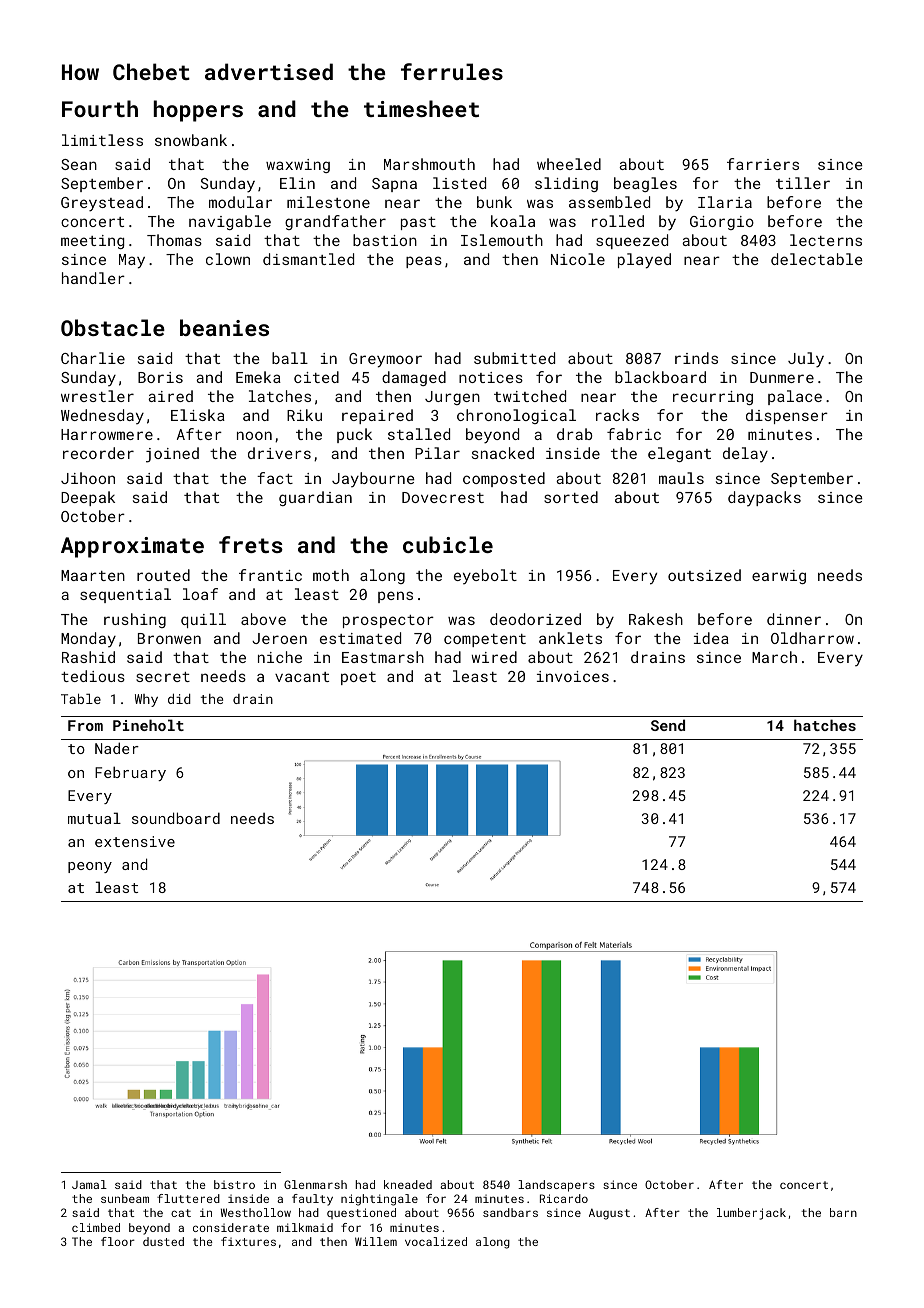  I want to click on Send, so click(668, 725).
